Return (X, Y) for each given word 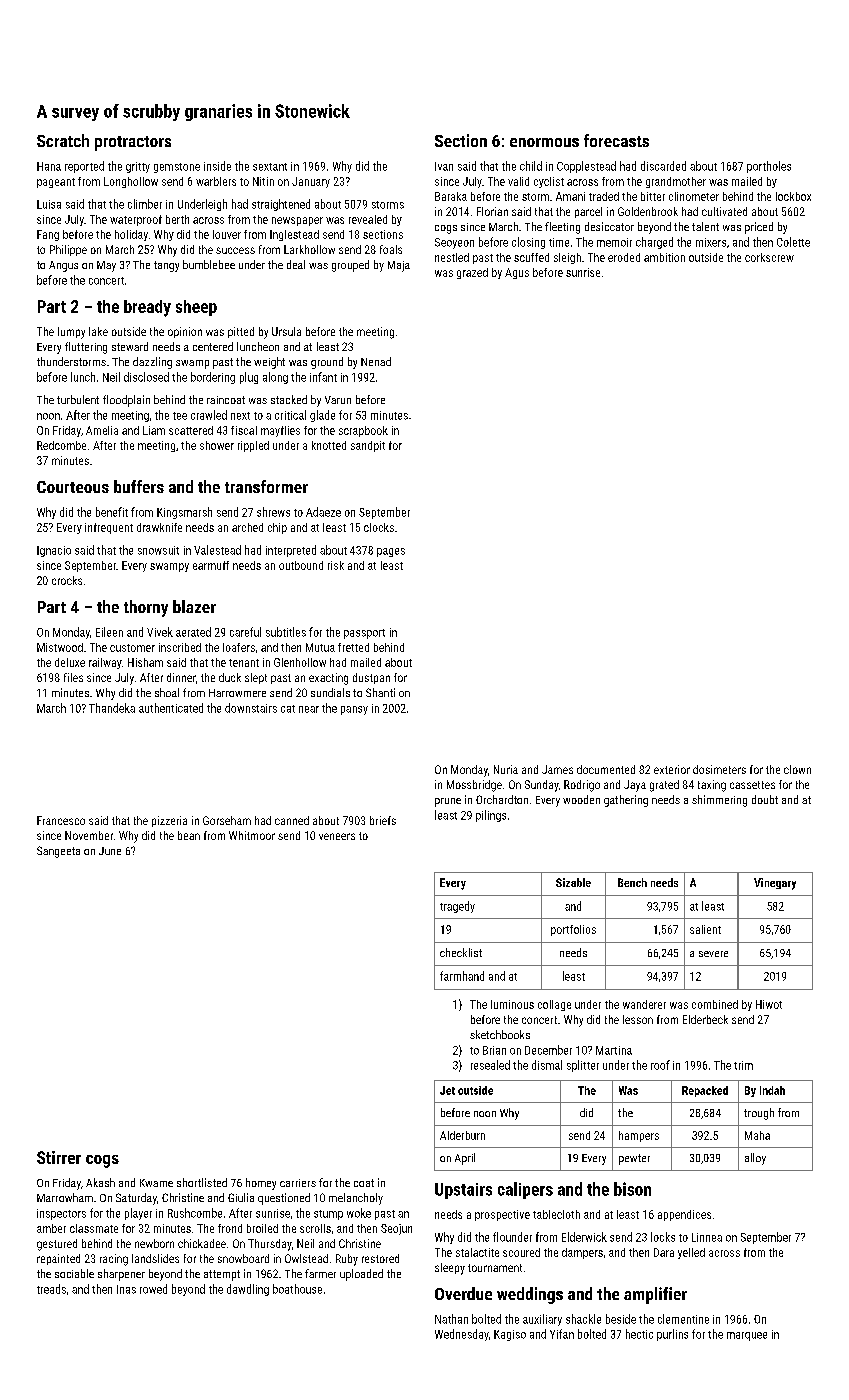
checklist (461, 952)
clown (797, 769)
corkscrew (769, 257)
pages (391, 552)
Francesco (61, 820)
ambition (664, 257)
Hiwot (769, 1004)
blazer (194, 606)
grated (664, 786)
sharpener (121, 1275)
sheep (196, 308)
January (311, 182)
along (275, 378)
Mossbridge (474, 786)
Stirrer (59, 1157)
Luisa (49, 204)
